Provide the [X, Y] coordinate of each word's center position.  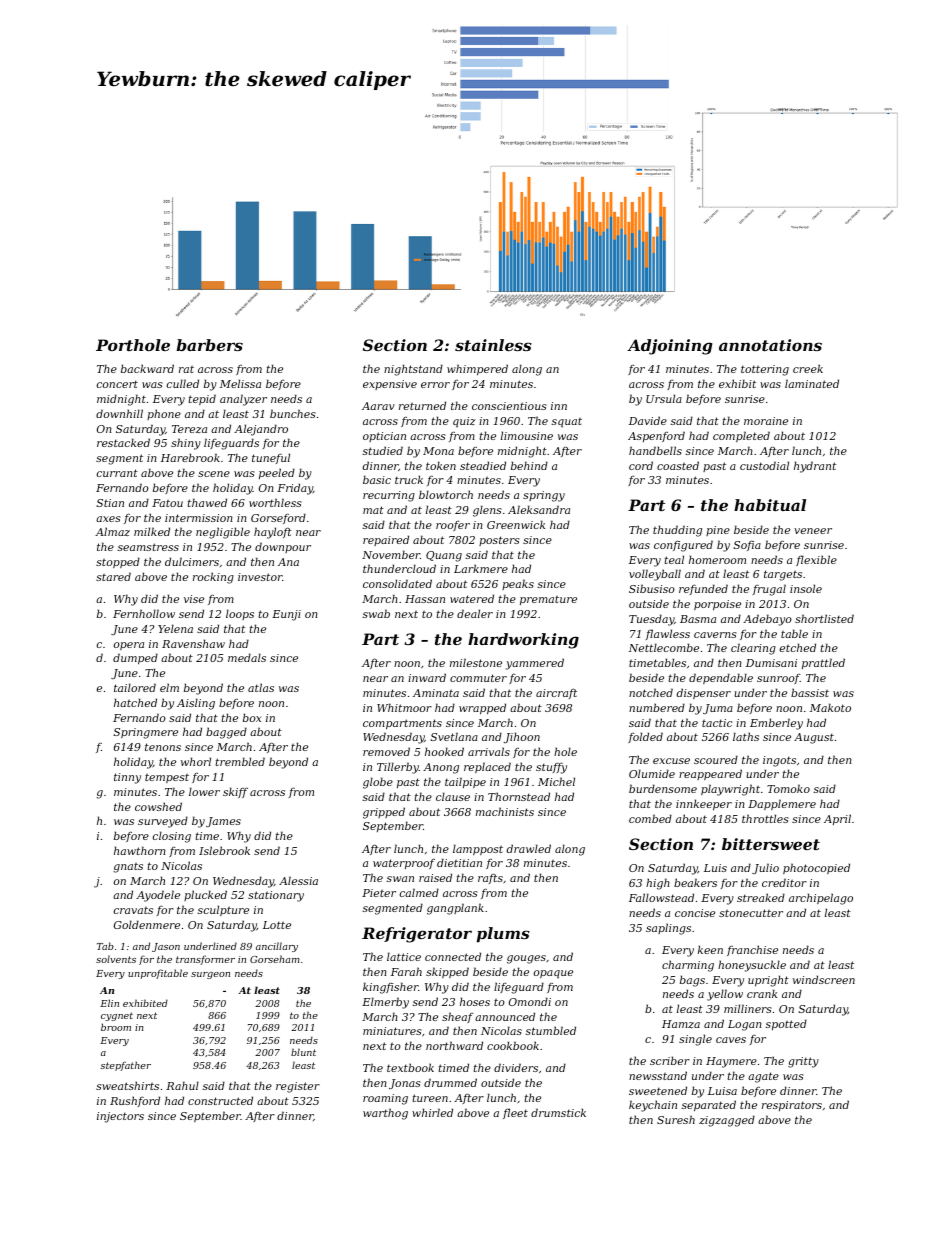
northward [454, 1045]
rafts [490, 878]
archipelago [821, 899]
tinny [127, 778]
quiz [464, 422]
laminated [812, 383]
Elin [109, 1003]
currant [117, 473]
